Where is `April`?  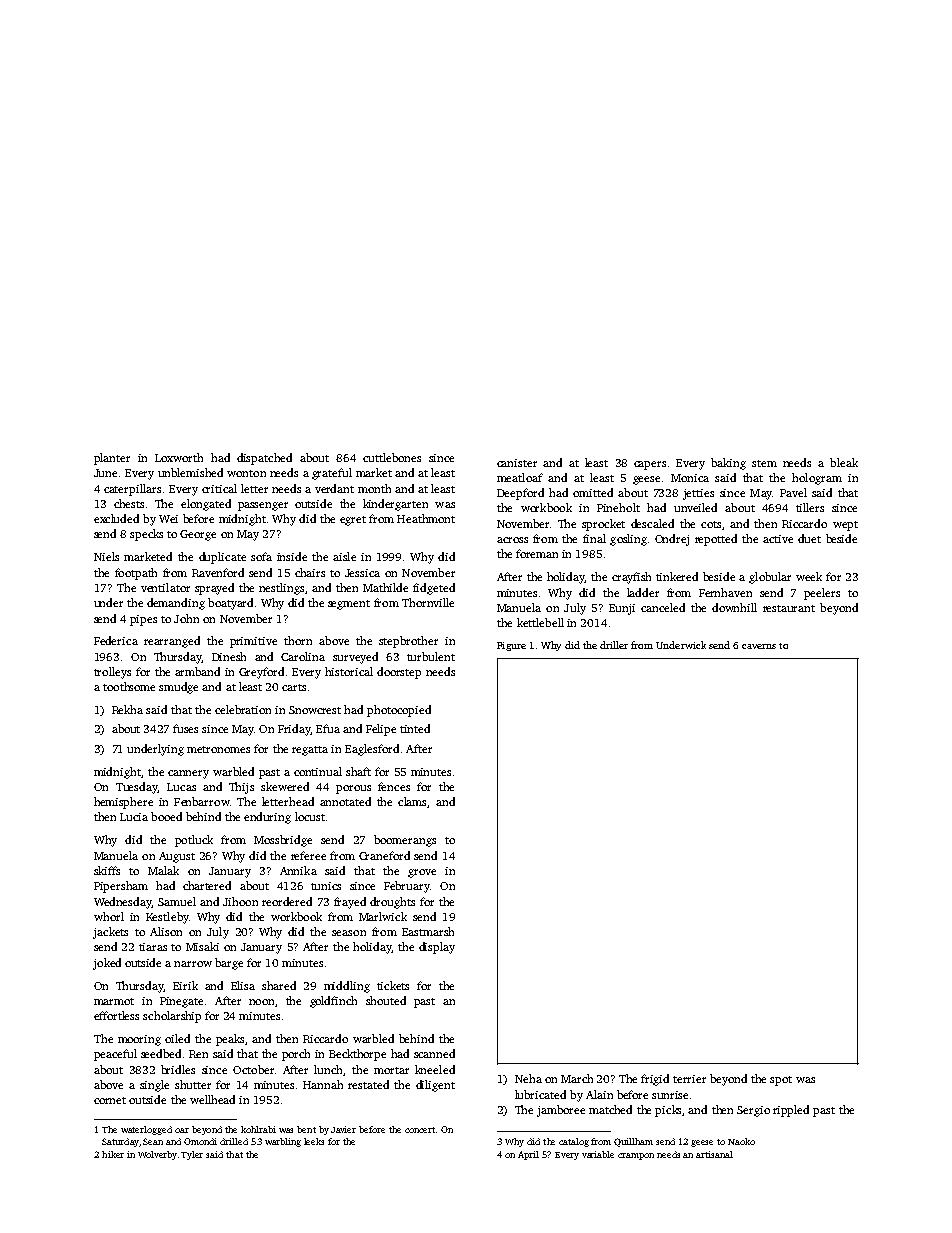 April is located at coordinates (528, 1155).
